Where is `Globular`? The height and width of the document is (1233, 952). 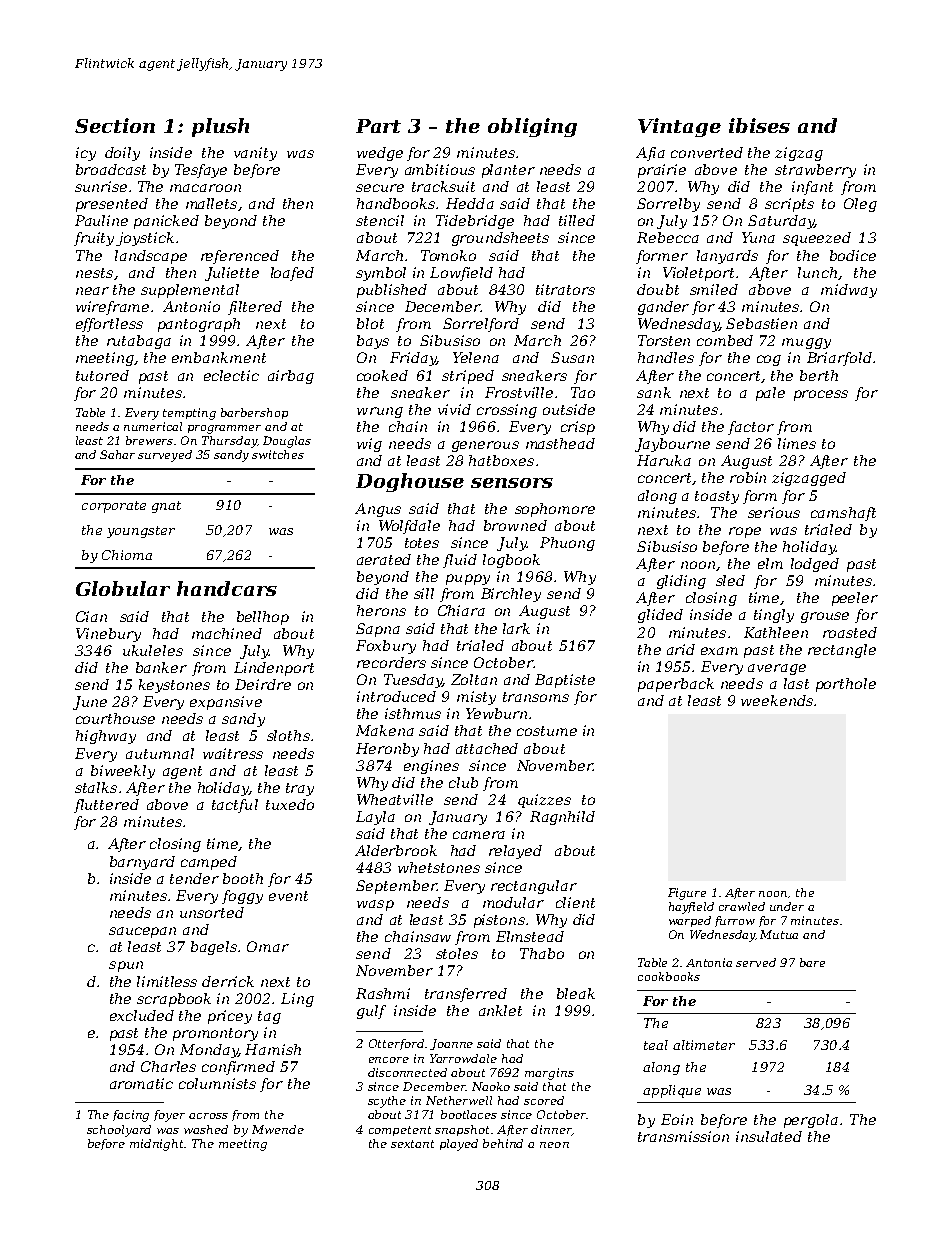
Globular is located at coordinates (123, 588).
